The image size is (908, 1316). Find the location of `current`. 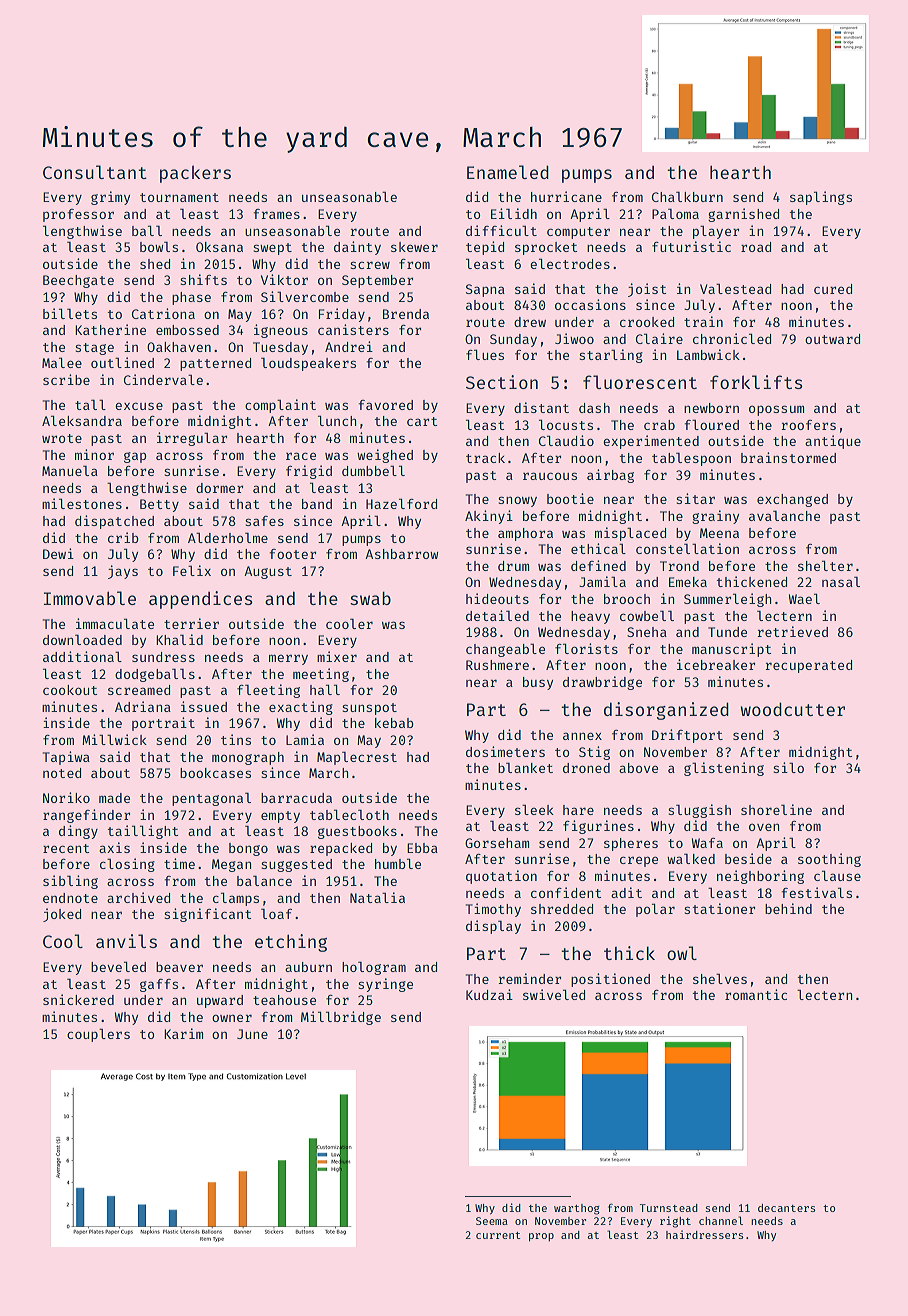

current is located at coordinates (498, 1235).
